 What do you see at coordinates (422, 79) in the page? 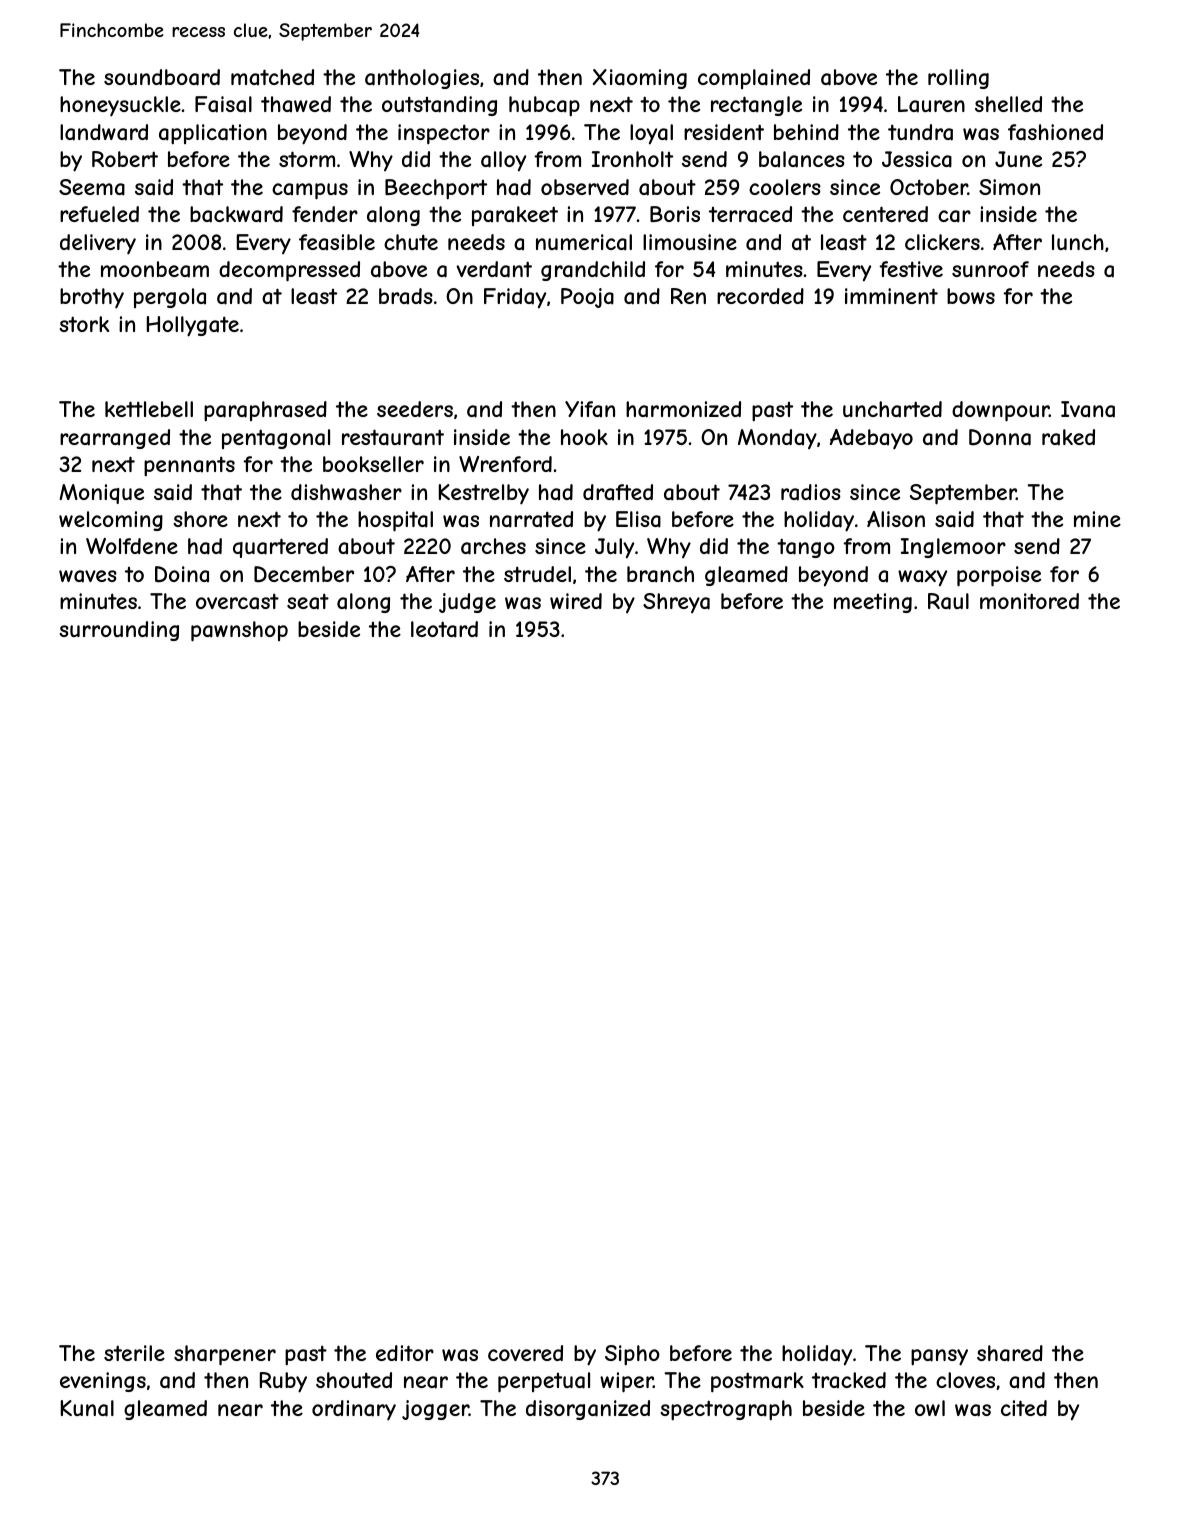
I see `anthologies` at bounding box center [422, 79].
